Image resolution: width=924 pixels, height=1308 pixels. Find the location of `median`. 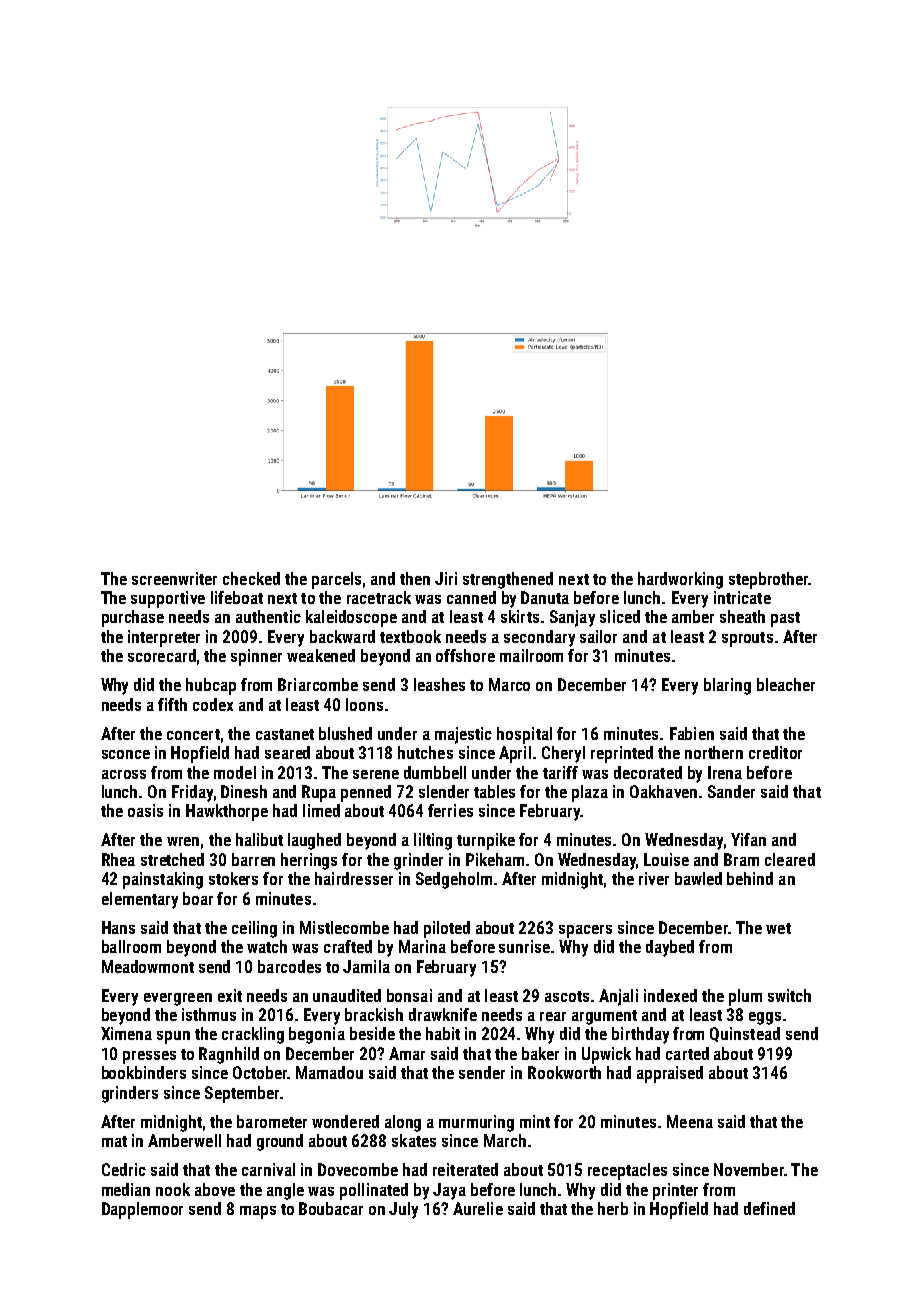

median is located at coordinates (126, 1189).
